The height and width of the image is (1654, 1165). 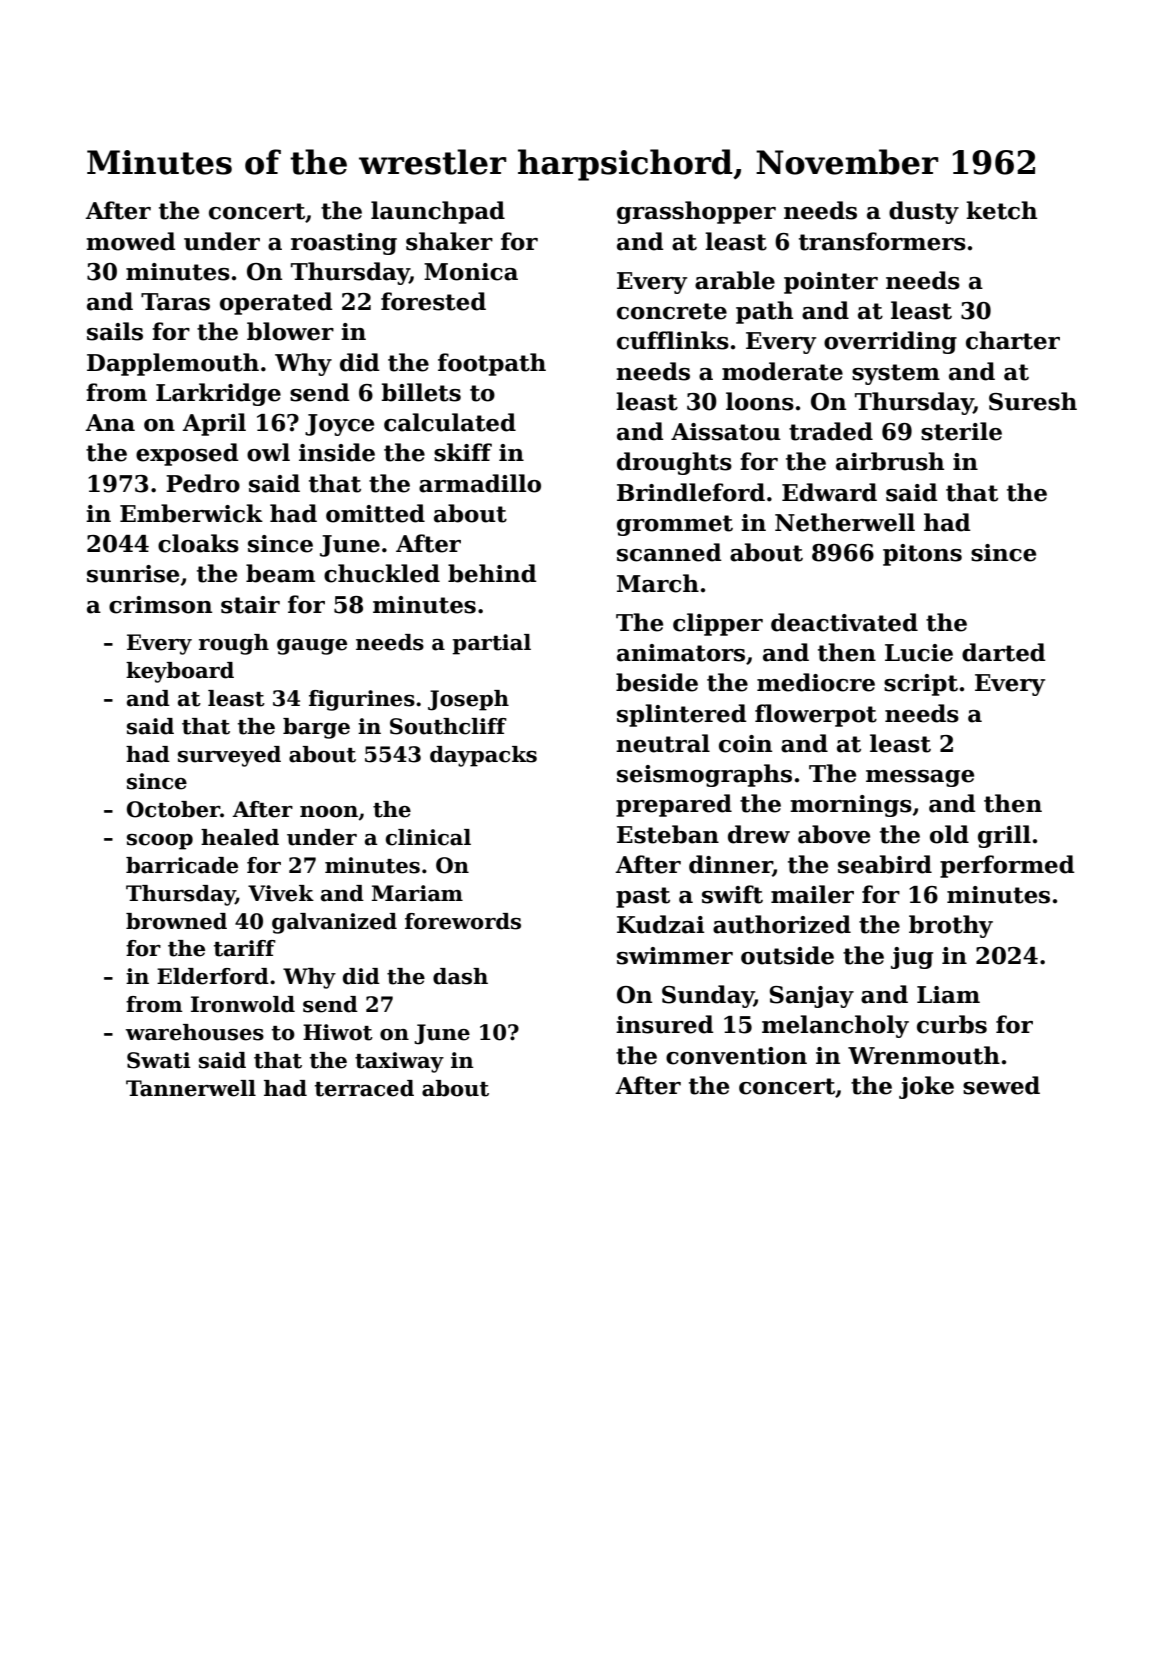 What do you see at coordinates (173, 364) in the image?
I see `Dapplemouth` at bounding box center [173, 364].
